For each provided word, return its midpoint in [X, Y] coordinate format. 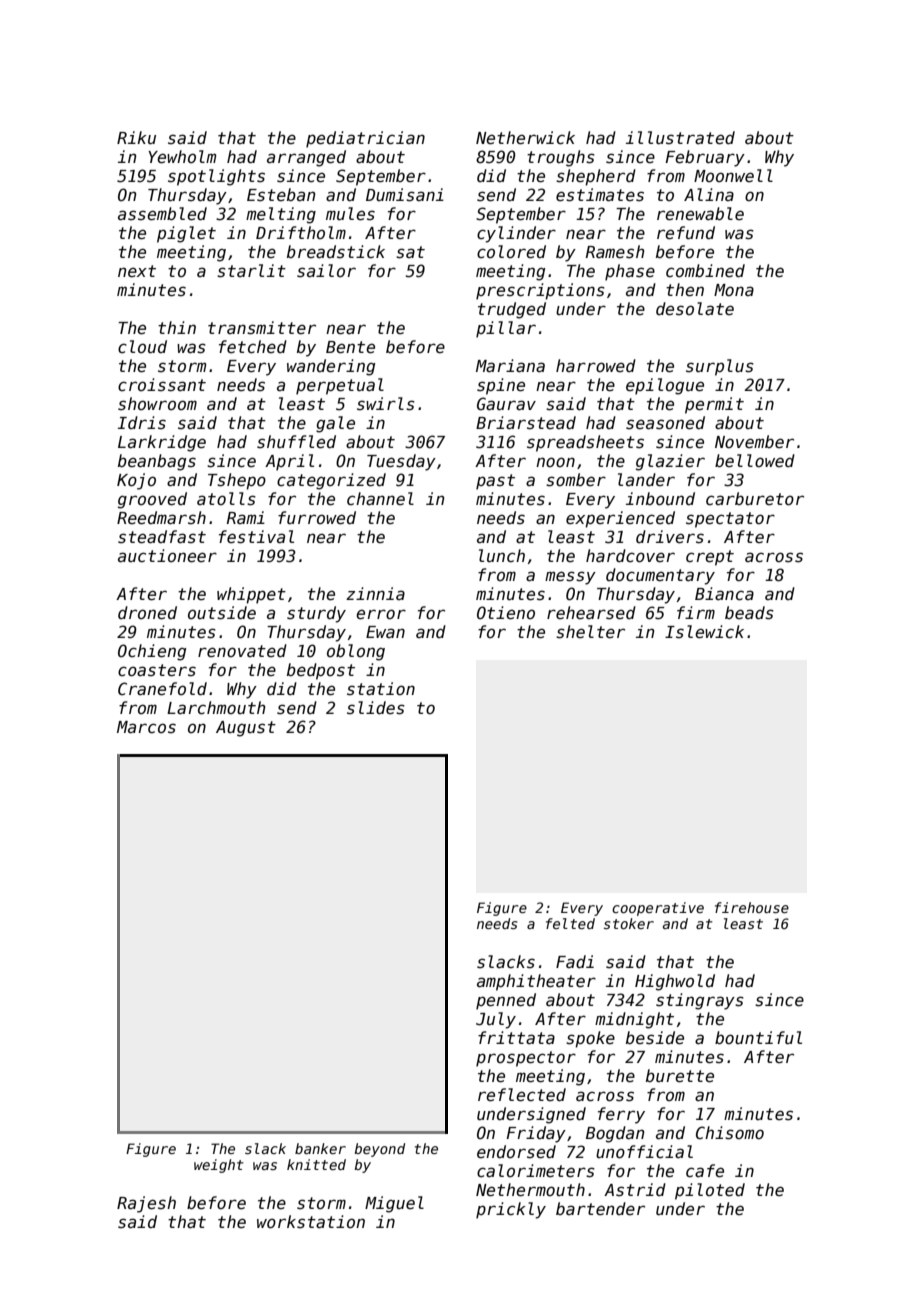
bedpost [321, 671]
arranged [306, 158]
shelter [590, 632]
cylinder [516, 234]
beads [749, 613]
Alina [709, 194]
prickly [511, 1210]
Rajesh [146, 1204]
